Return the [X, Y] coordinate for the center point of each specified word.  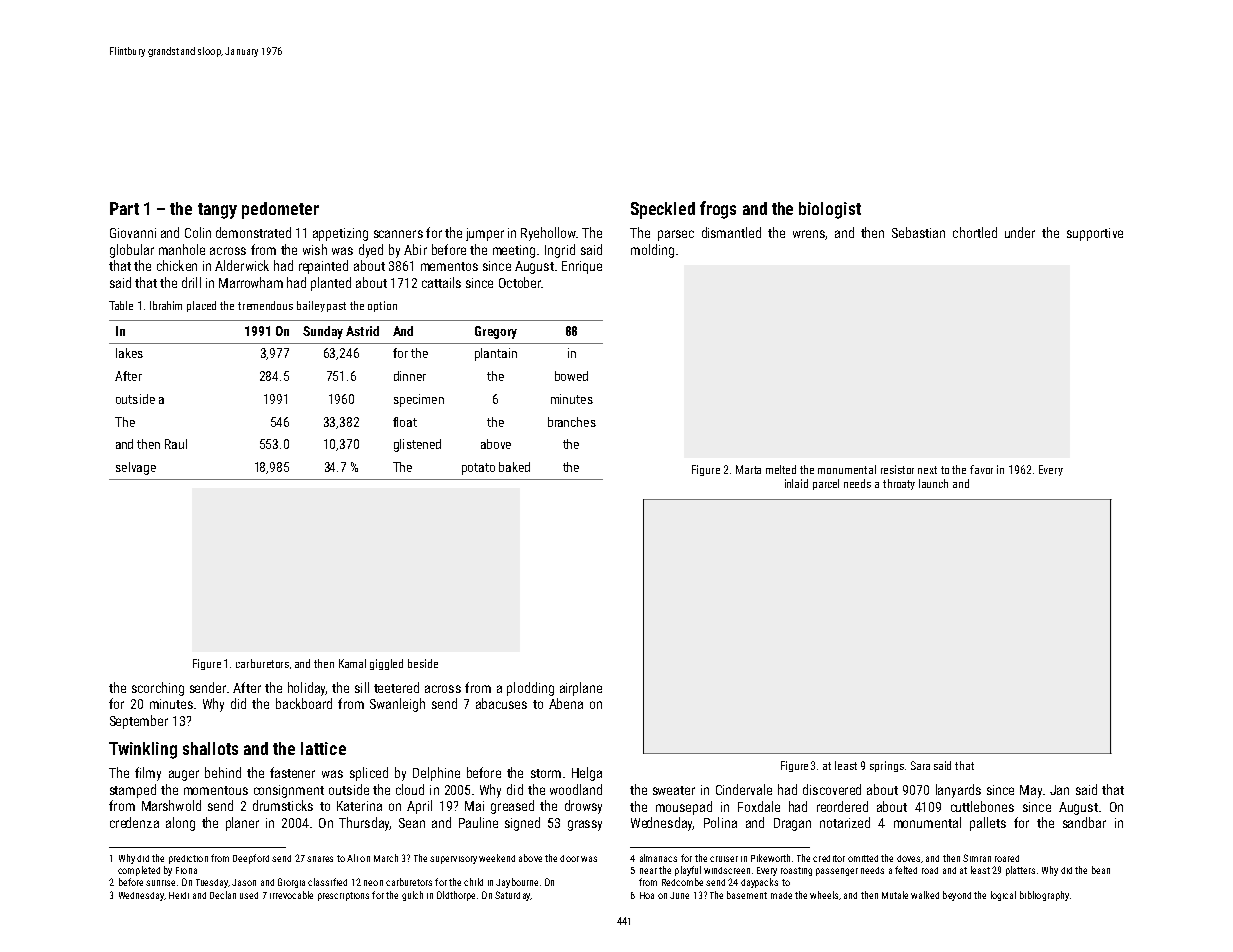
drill [191, 282]
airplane [581, 689]
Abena [566, 703]
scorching [158, 689]
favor [981, 469]
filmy [148, 774]
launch [933, 483]
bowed [571, 376]
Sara [920, 765]
